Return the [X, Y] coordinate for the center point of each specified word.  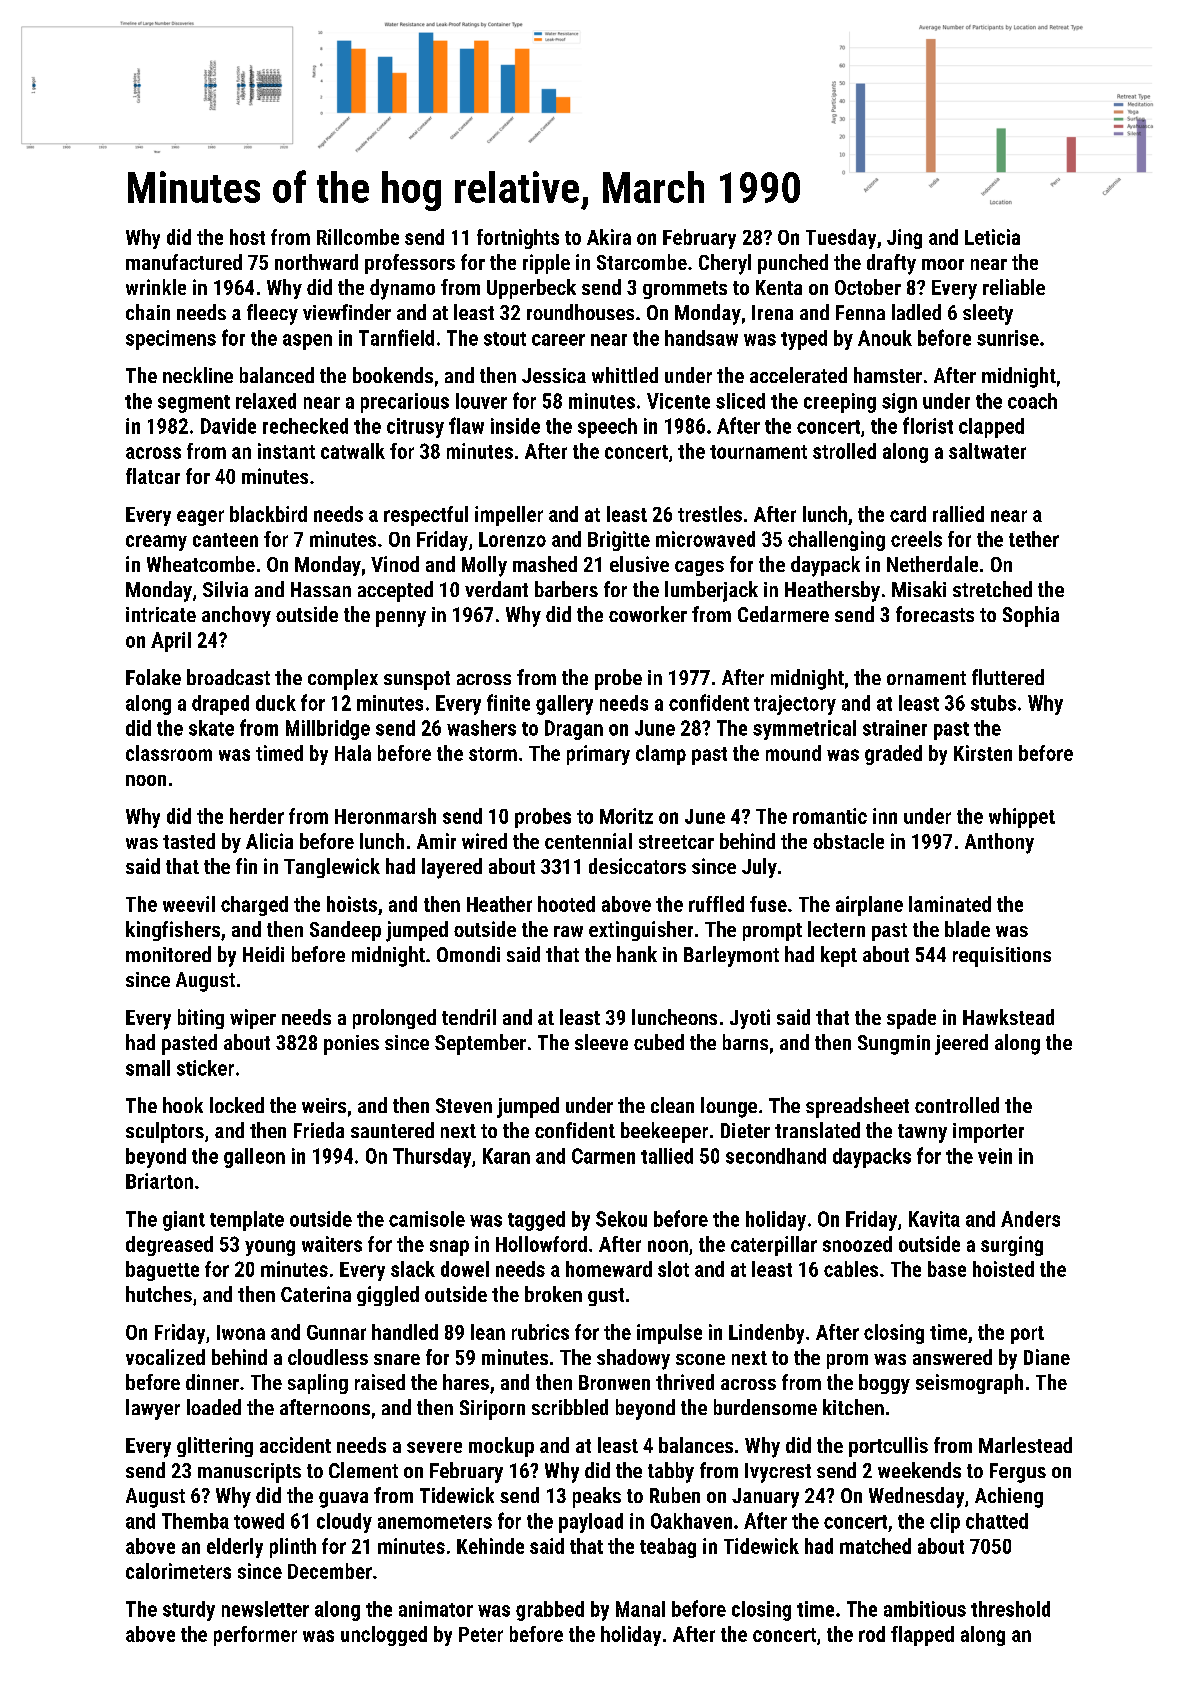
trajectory [795, 705]
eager [200, 518]
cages [699, 568]
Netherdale [932, 564]
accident [295, 1445]
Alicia [269, 841]
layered [452, 868]
